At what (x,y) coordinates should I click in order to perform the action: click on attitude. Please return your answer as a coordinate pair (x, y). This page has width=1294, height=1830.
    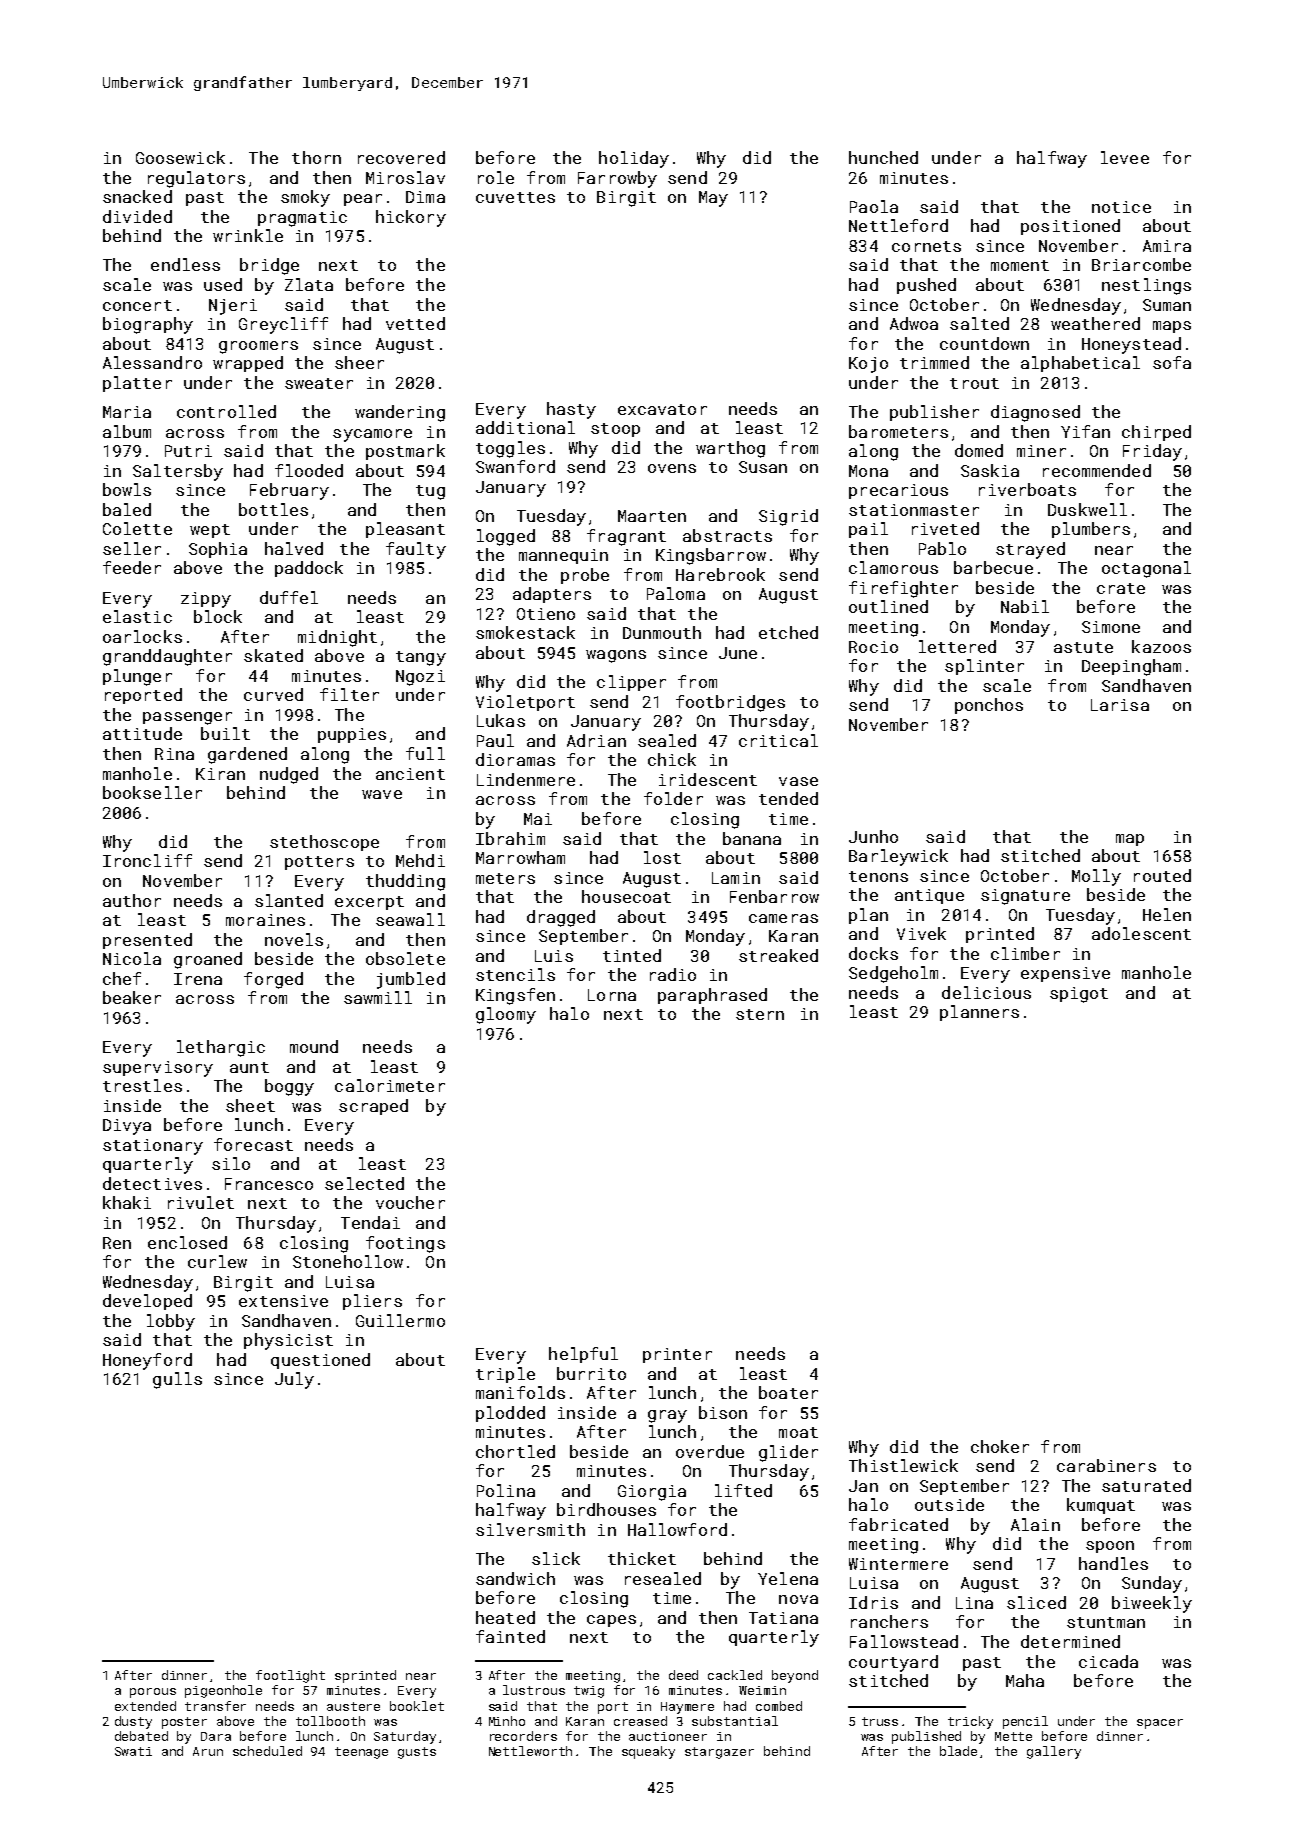
    Looking at the image, I should click on (142, 733).
